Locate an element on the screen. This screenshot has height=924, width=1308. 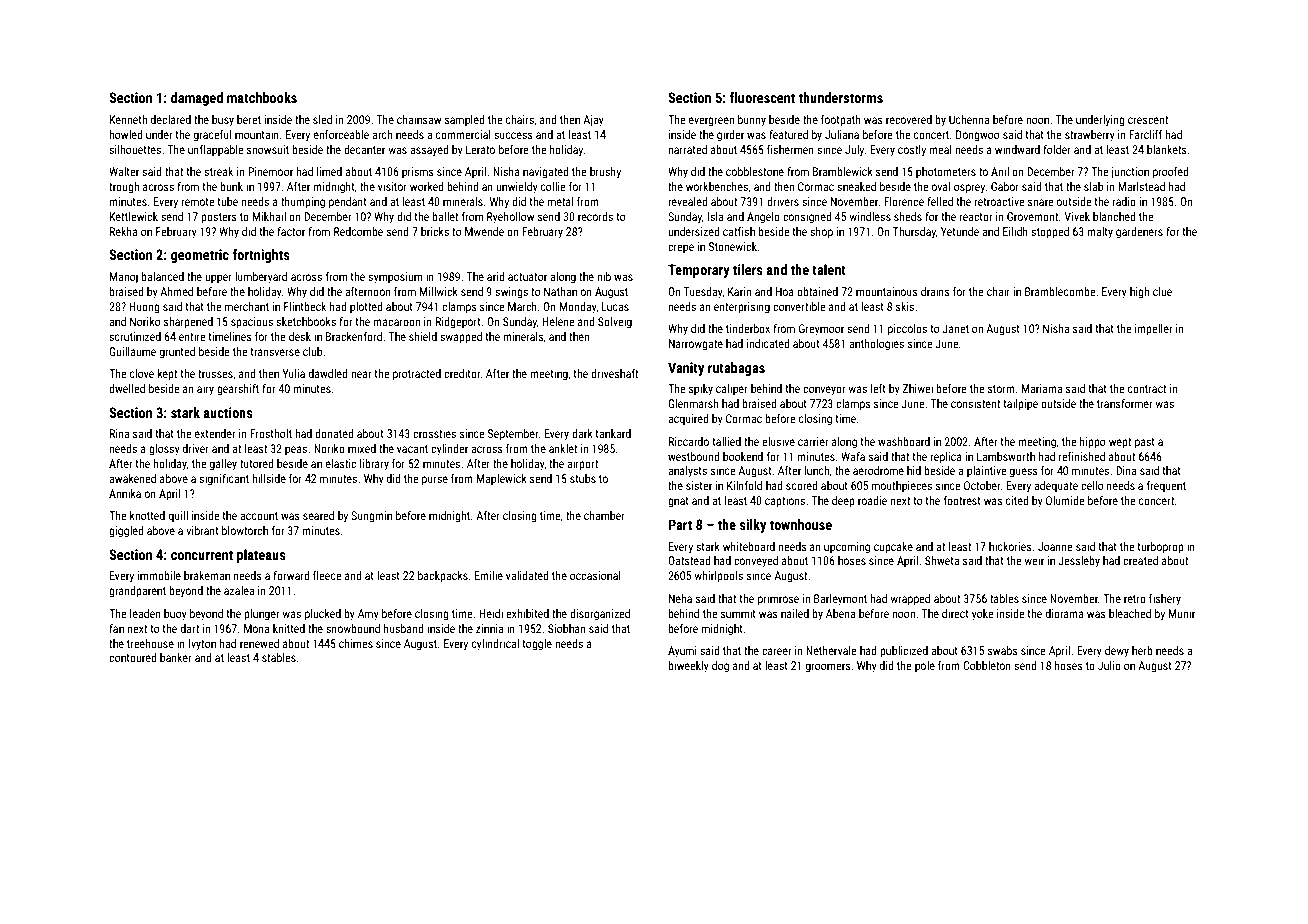
Uchenna is located at coordinates (969, 119).
